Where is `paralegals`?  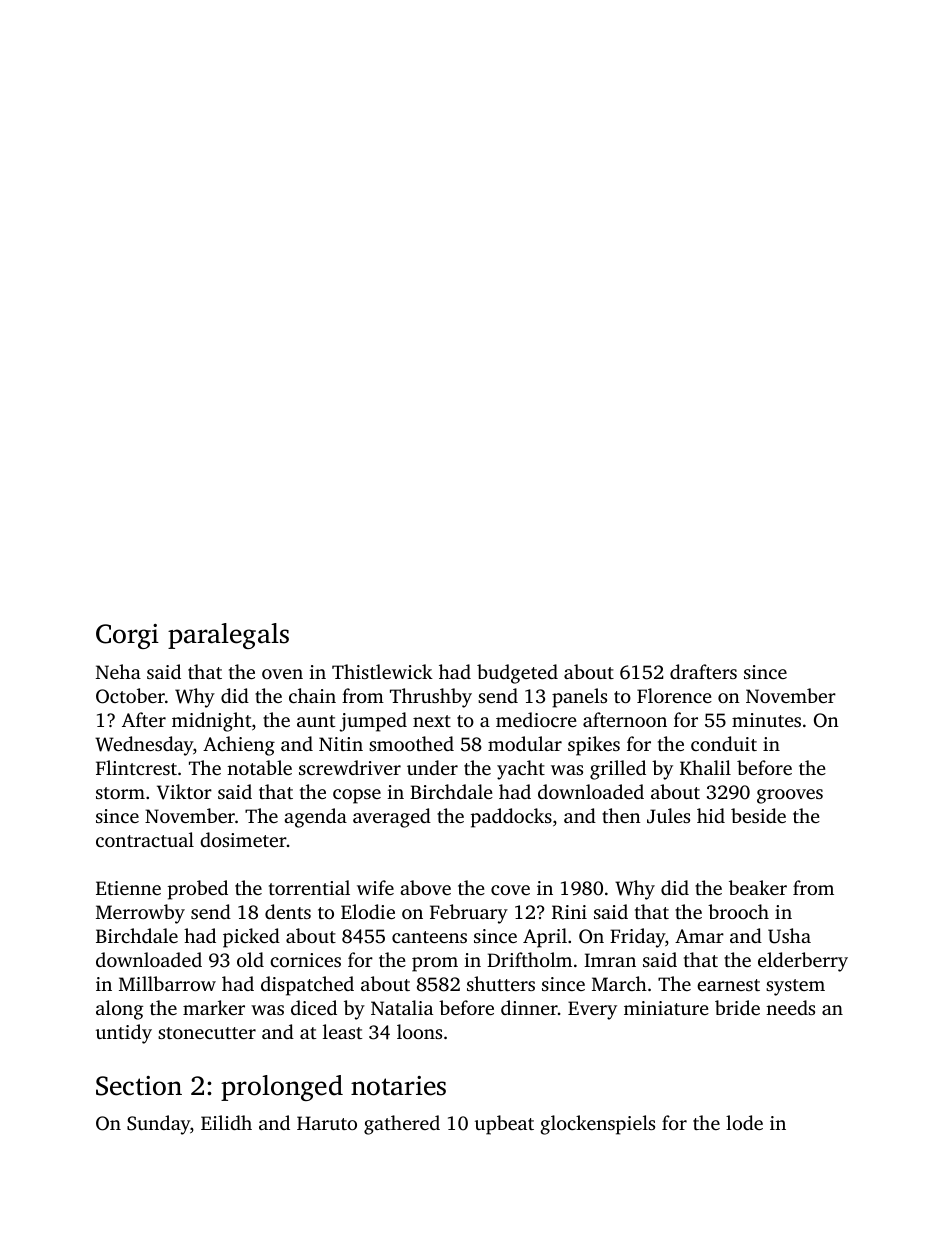 paralegals is located at coordinates (228, 636).
